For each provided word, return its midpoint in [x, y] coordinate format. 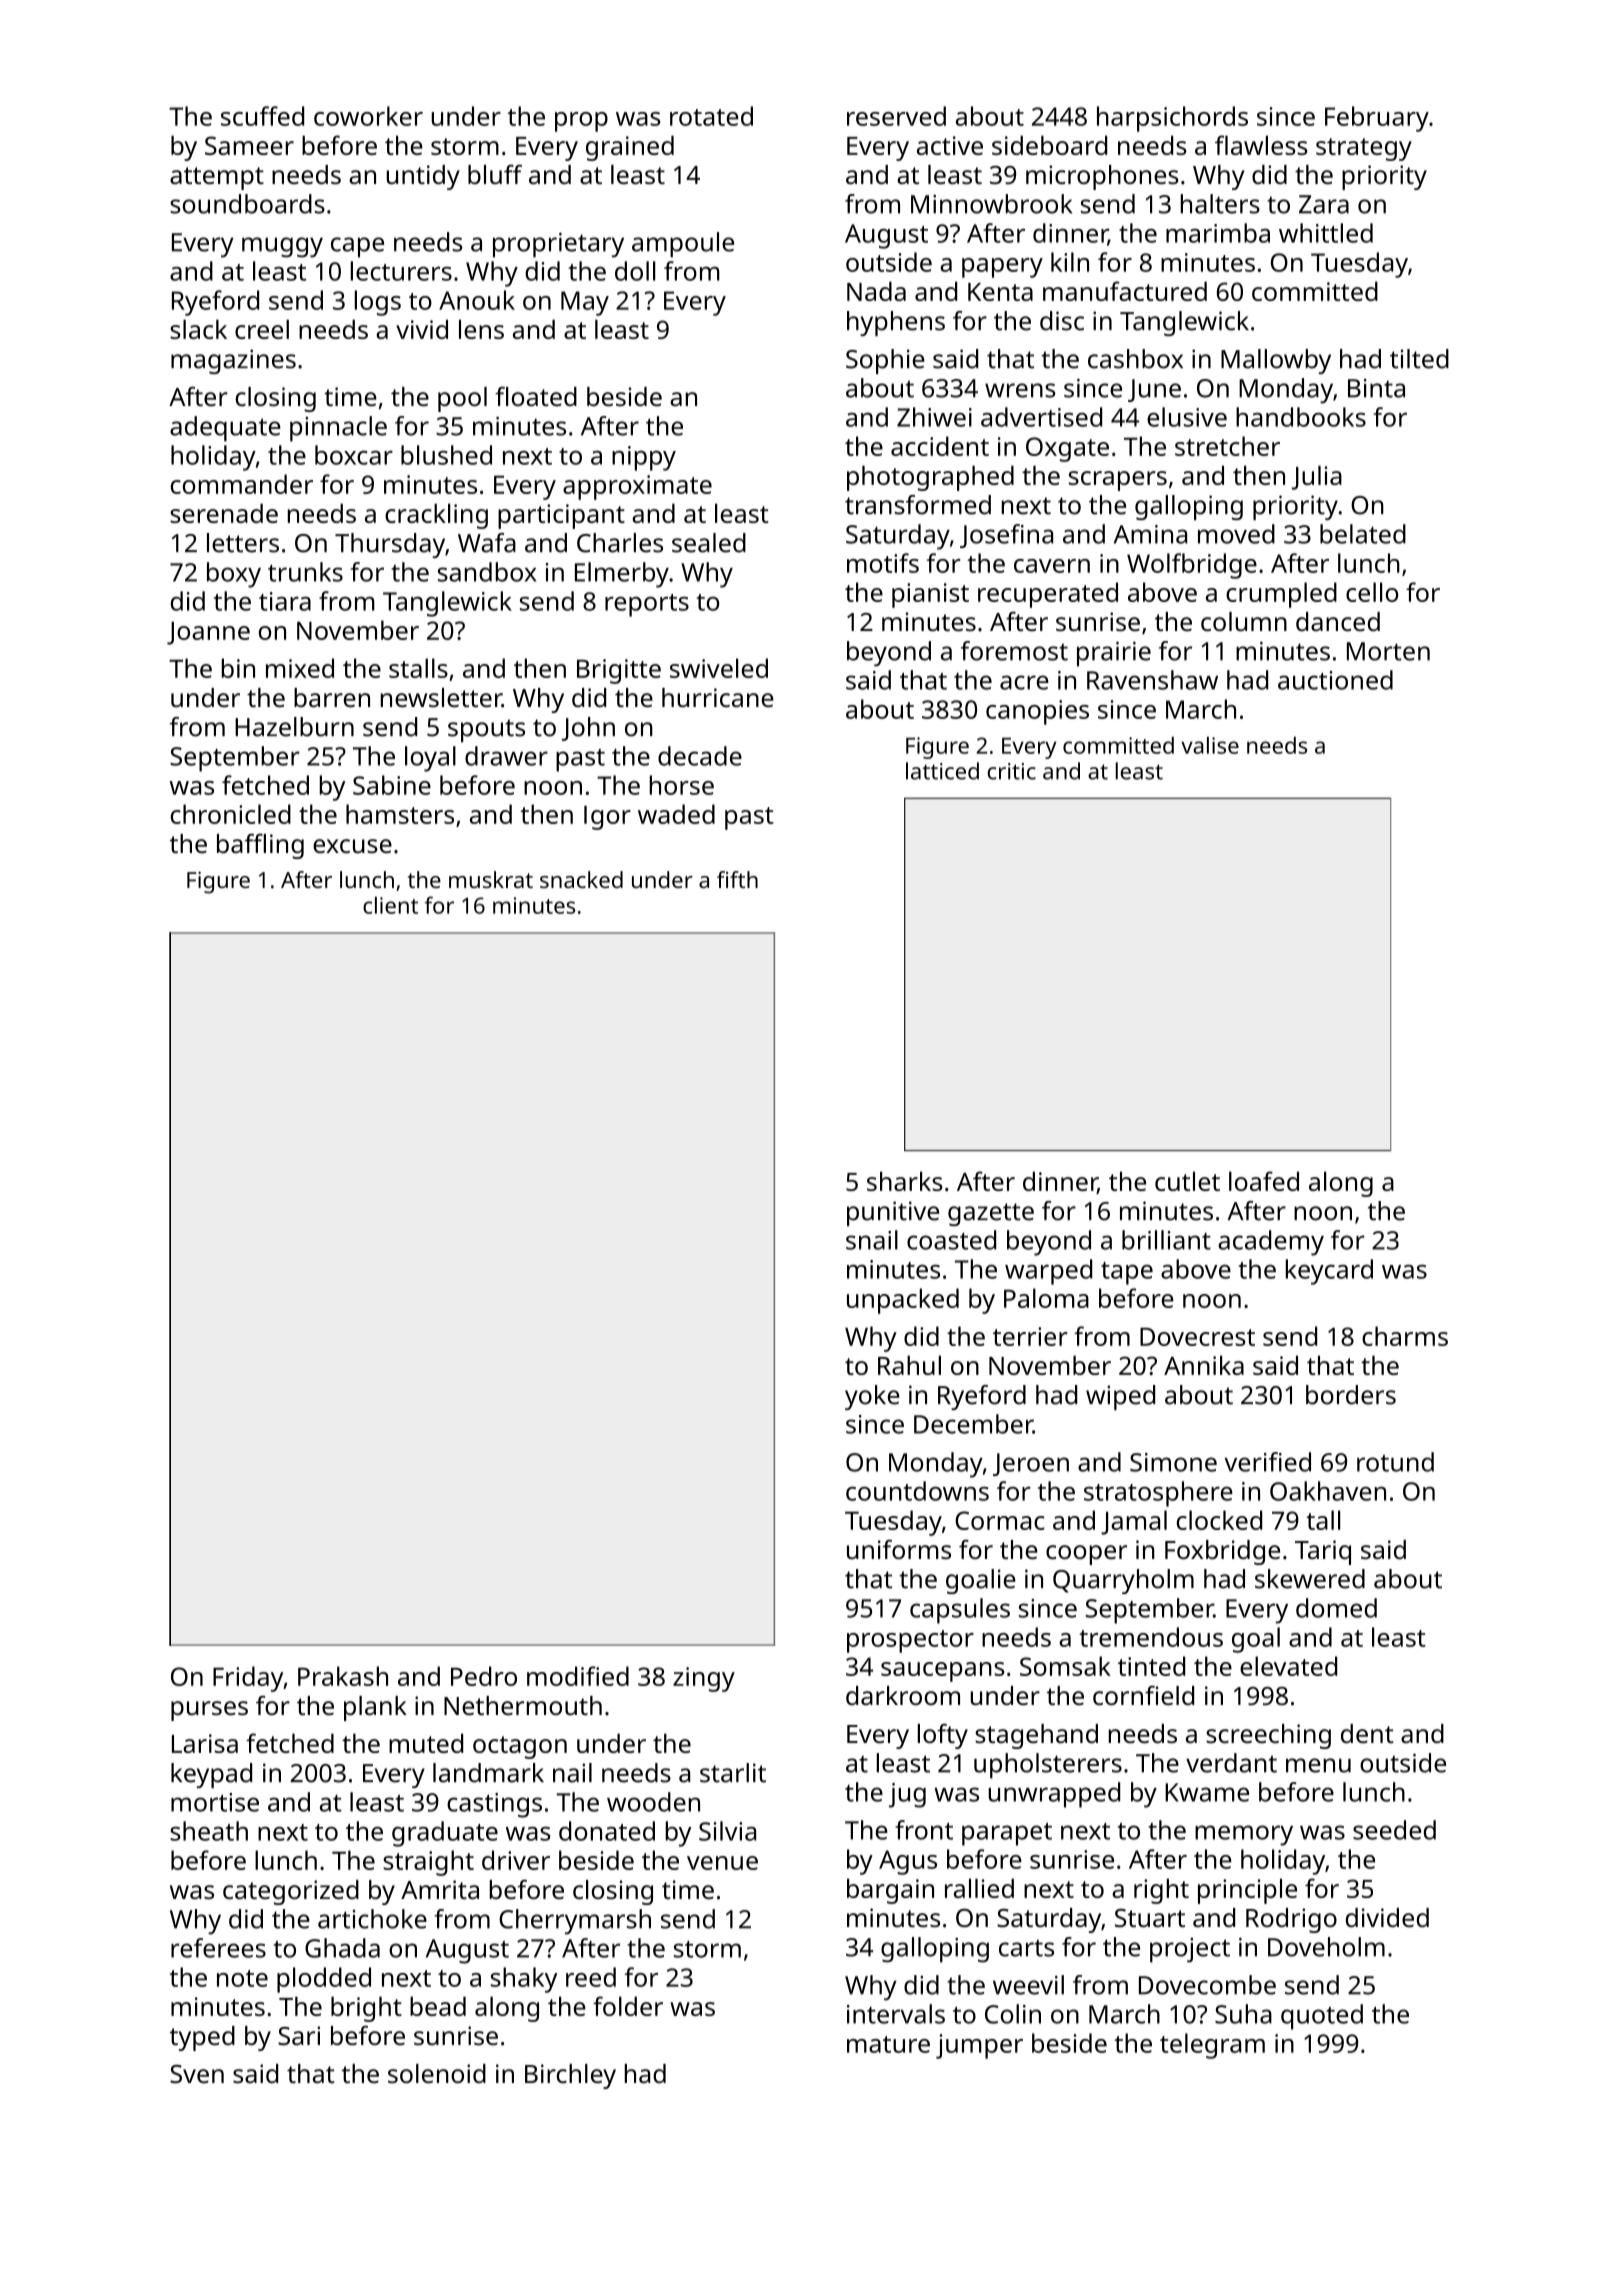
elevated [1288, 1666]
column [1244, 621]
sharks [905, 1181]
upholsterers [1048, 1766]
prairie [1114, 654]
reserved [896, 116]
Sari [299, 2035]
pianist [930, 595]
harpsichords [1172, 119]
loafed [1264, 1181]
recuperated [1048, 595]
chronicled [231, 814]
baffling [260, 846]
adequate [225, 429]
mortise [215, 1802]
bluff [495, 174]
